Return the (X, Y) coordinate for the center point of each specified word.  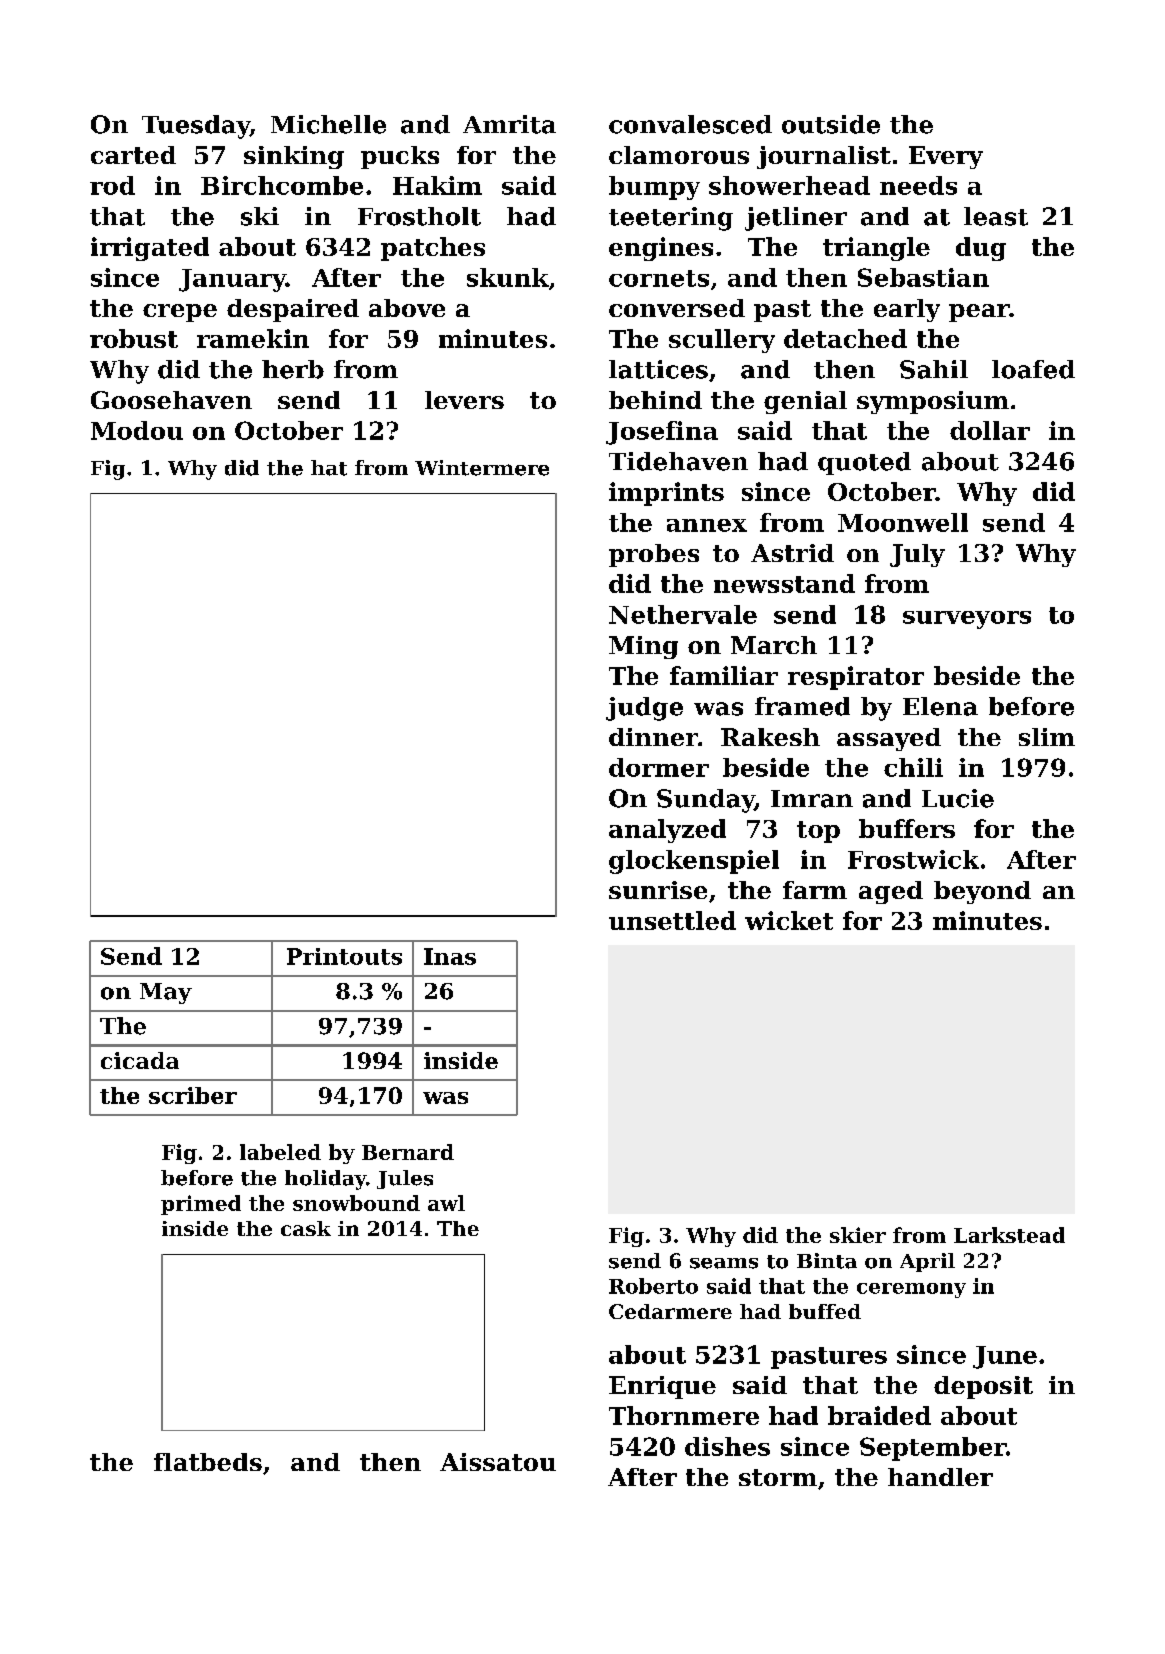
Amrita (509, 124)
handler (940, 1477)
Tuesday (196, 127)
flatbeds (208, 1462)
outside (831, 124)
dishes (727, 1446)
